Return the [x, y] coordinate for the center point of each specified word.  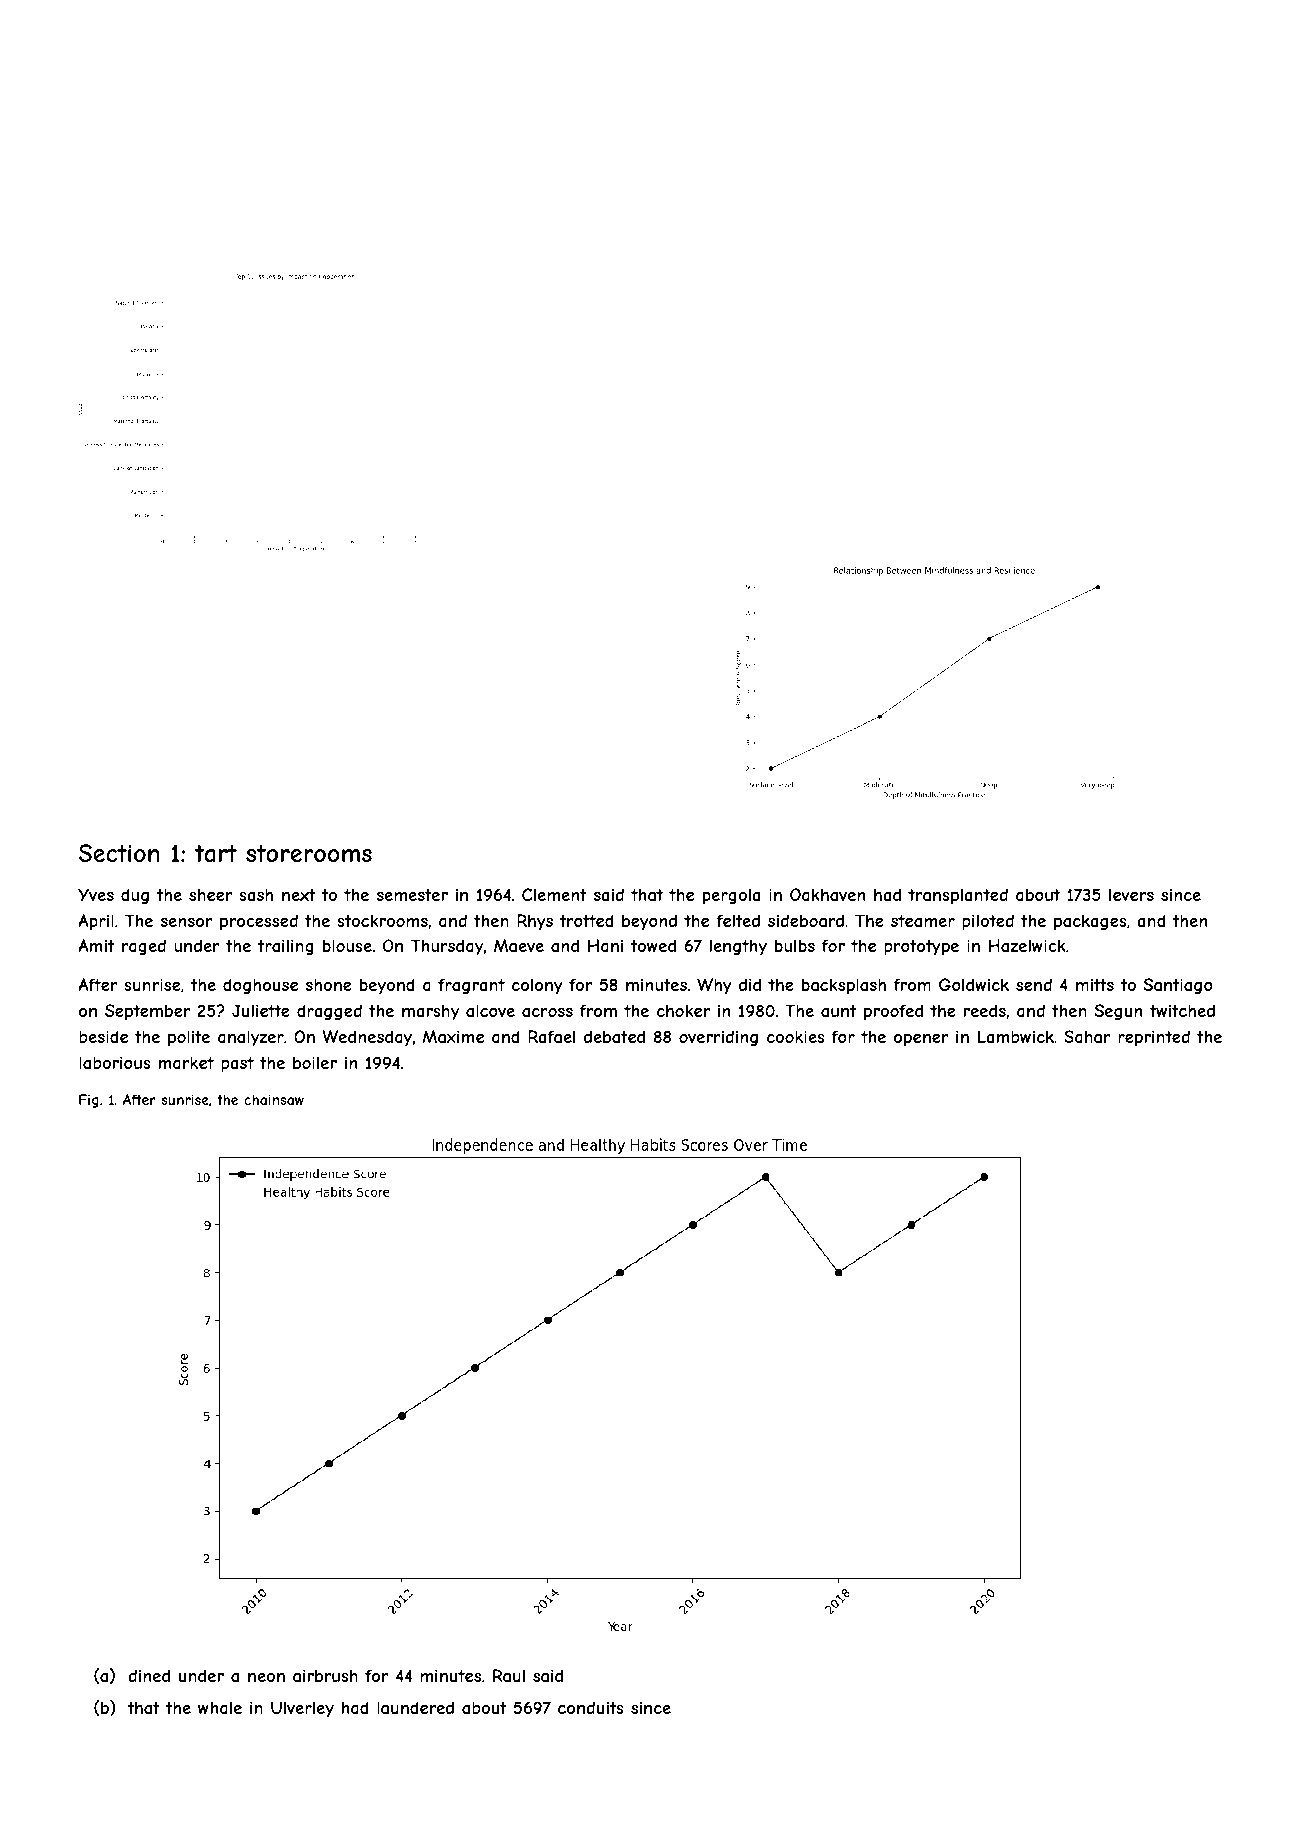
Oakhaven [827, 894]
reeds [985, 1010]
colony [537, 987]
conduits [591, 1707]
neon [266, 1677]
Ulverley [302, 1709]
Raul [509, 1675]
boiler [315, 1062]
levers [1131, 894]
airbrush [325, 1675]
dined [149, 1675]
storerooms [309, 853]
